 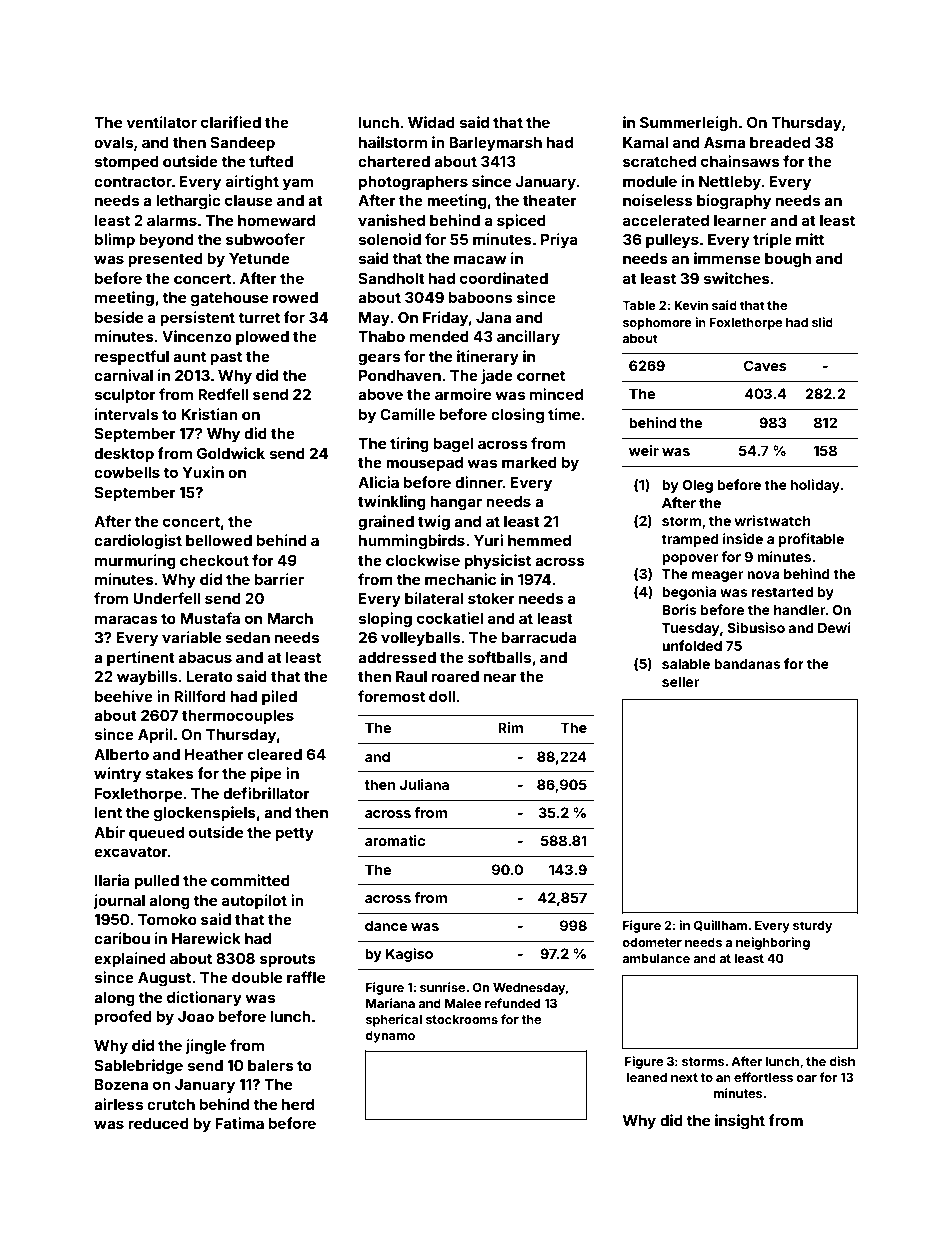 I want to click on ventilator, so click(x=162, y=122).
